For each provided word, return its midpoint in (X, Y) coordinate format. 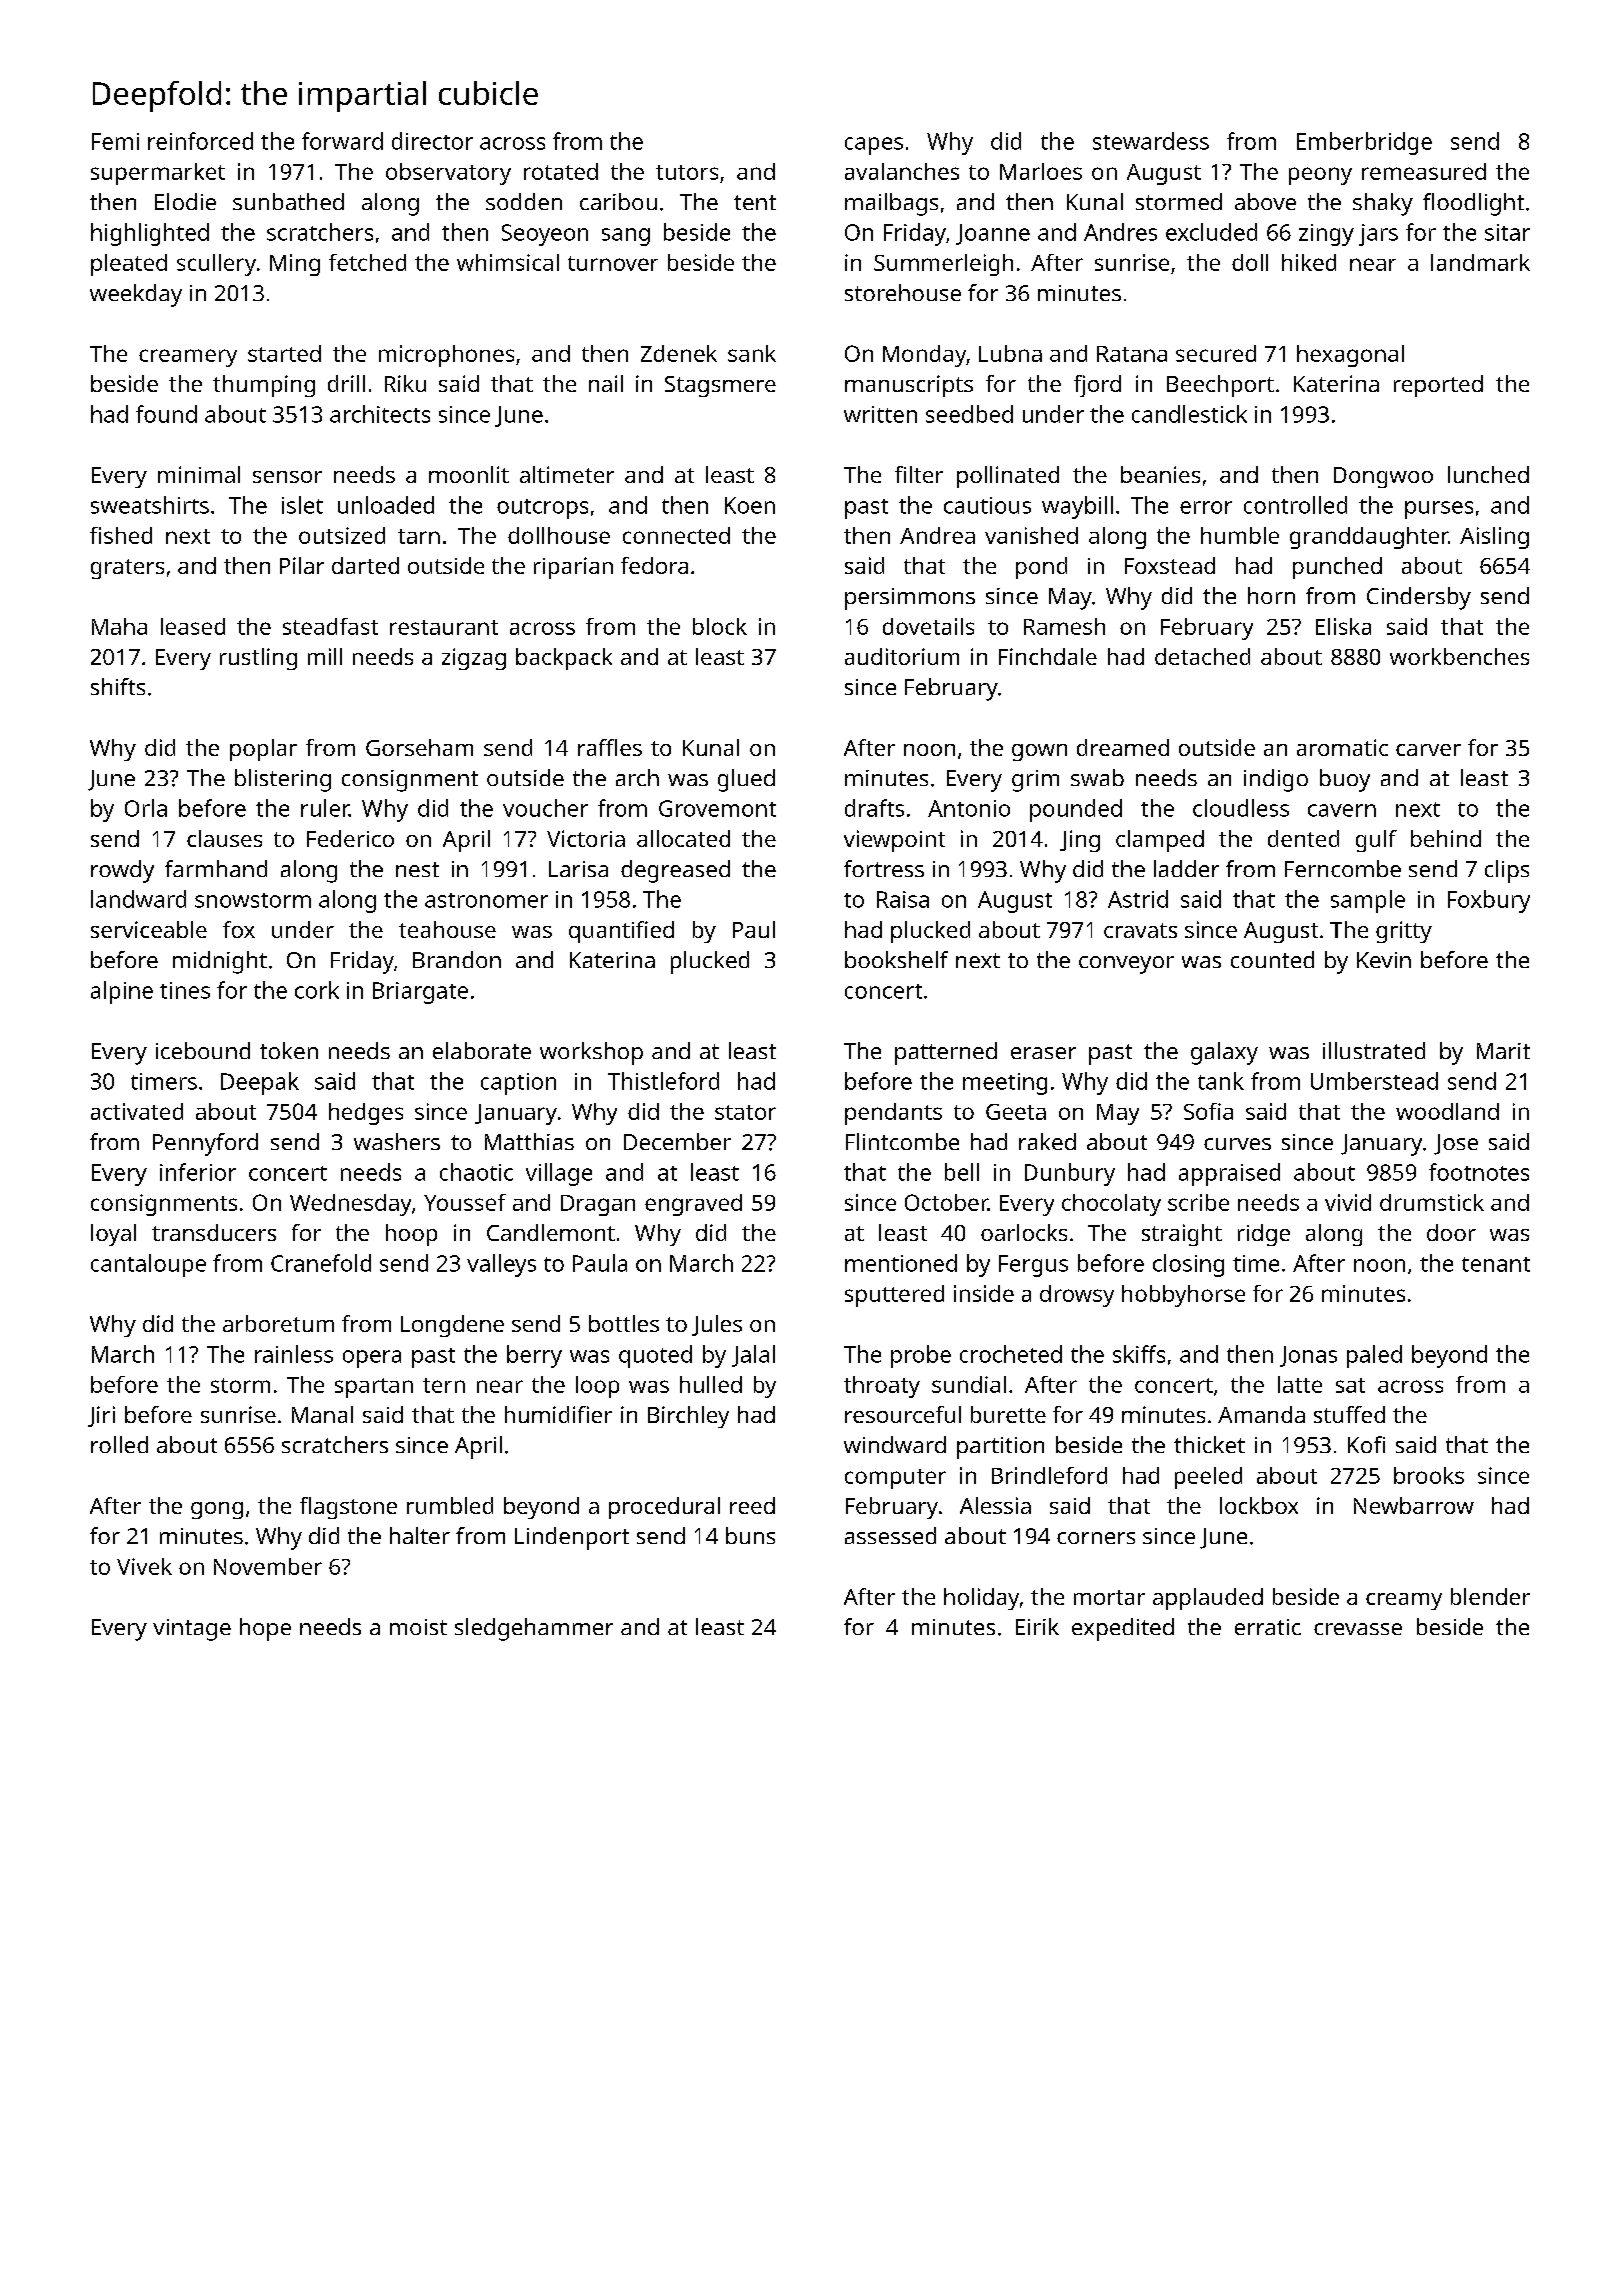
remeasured (1424, 171)
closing (1188, 1265)
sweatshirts (150, 505)
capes (874, 146)
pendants (893, 1114)
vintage (192, 1630)
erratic (1268, 1627)
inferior (198, 1172)
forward (342, 141)
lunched (1488, 474)
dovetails (928, 626)
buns (750, 1535)
